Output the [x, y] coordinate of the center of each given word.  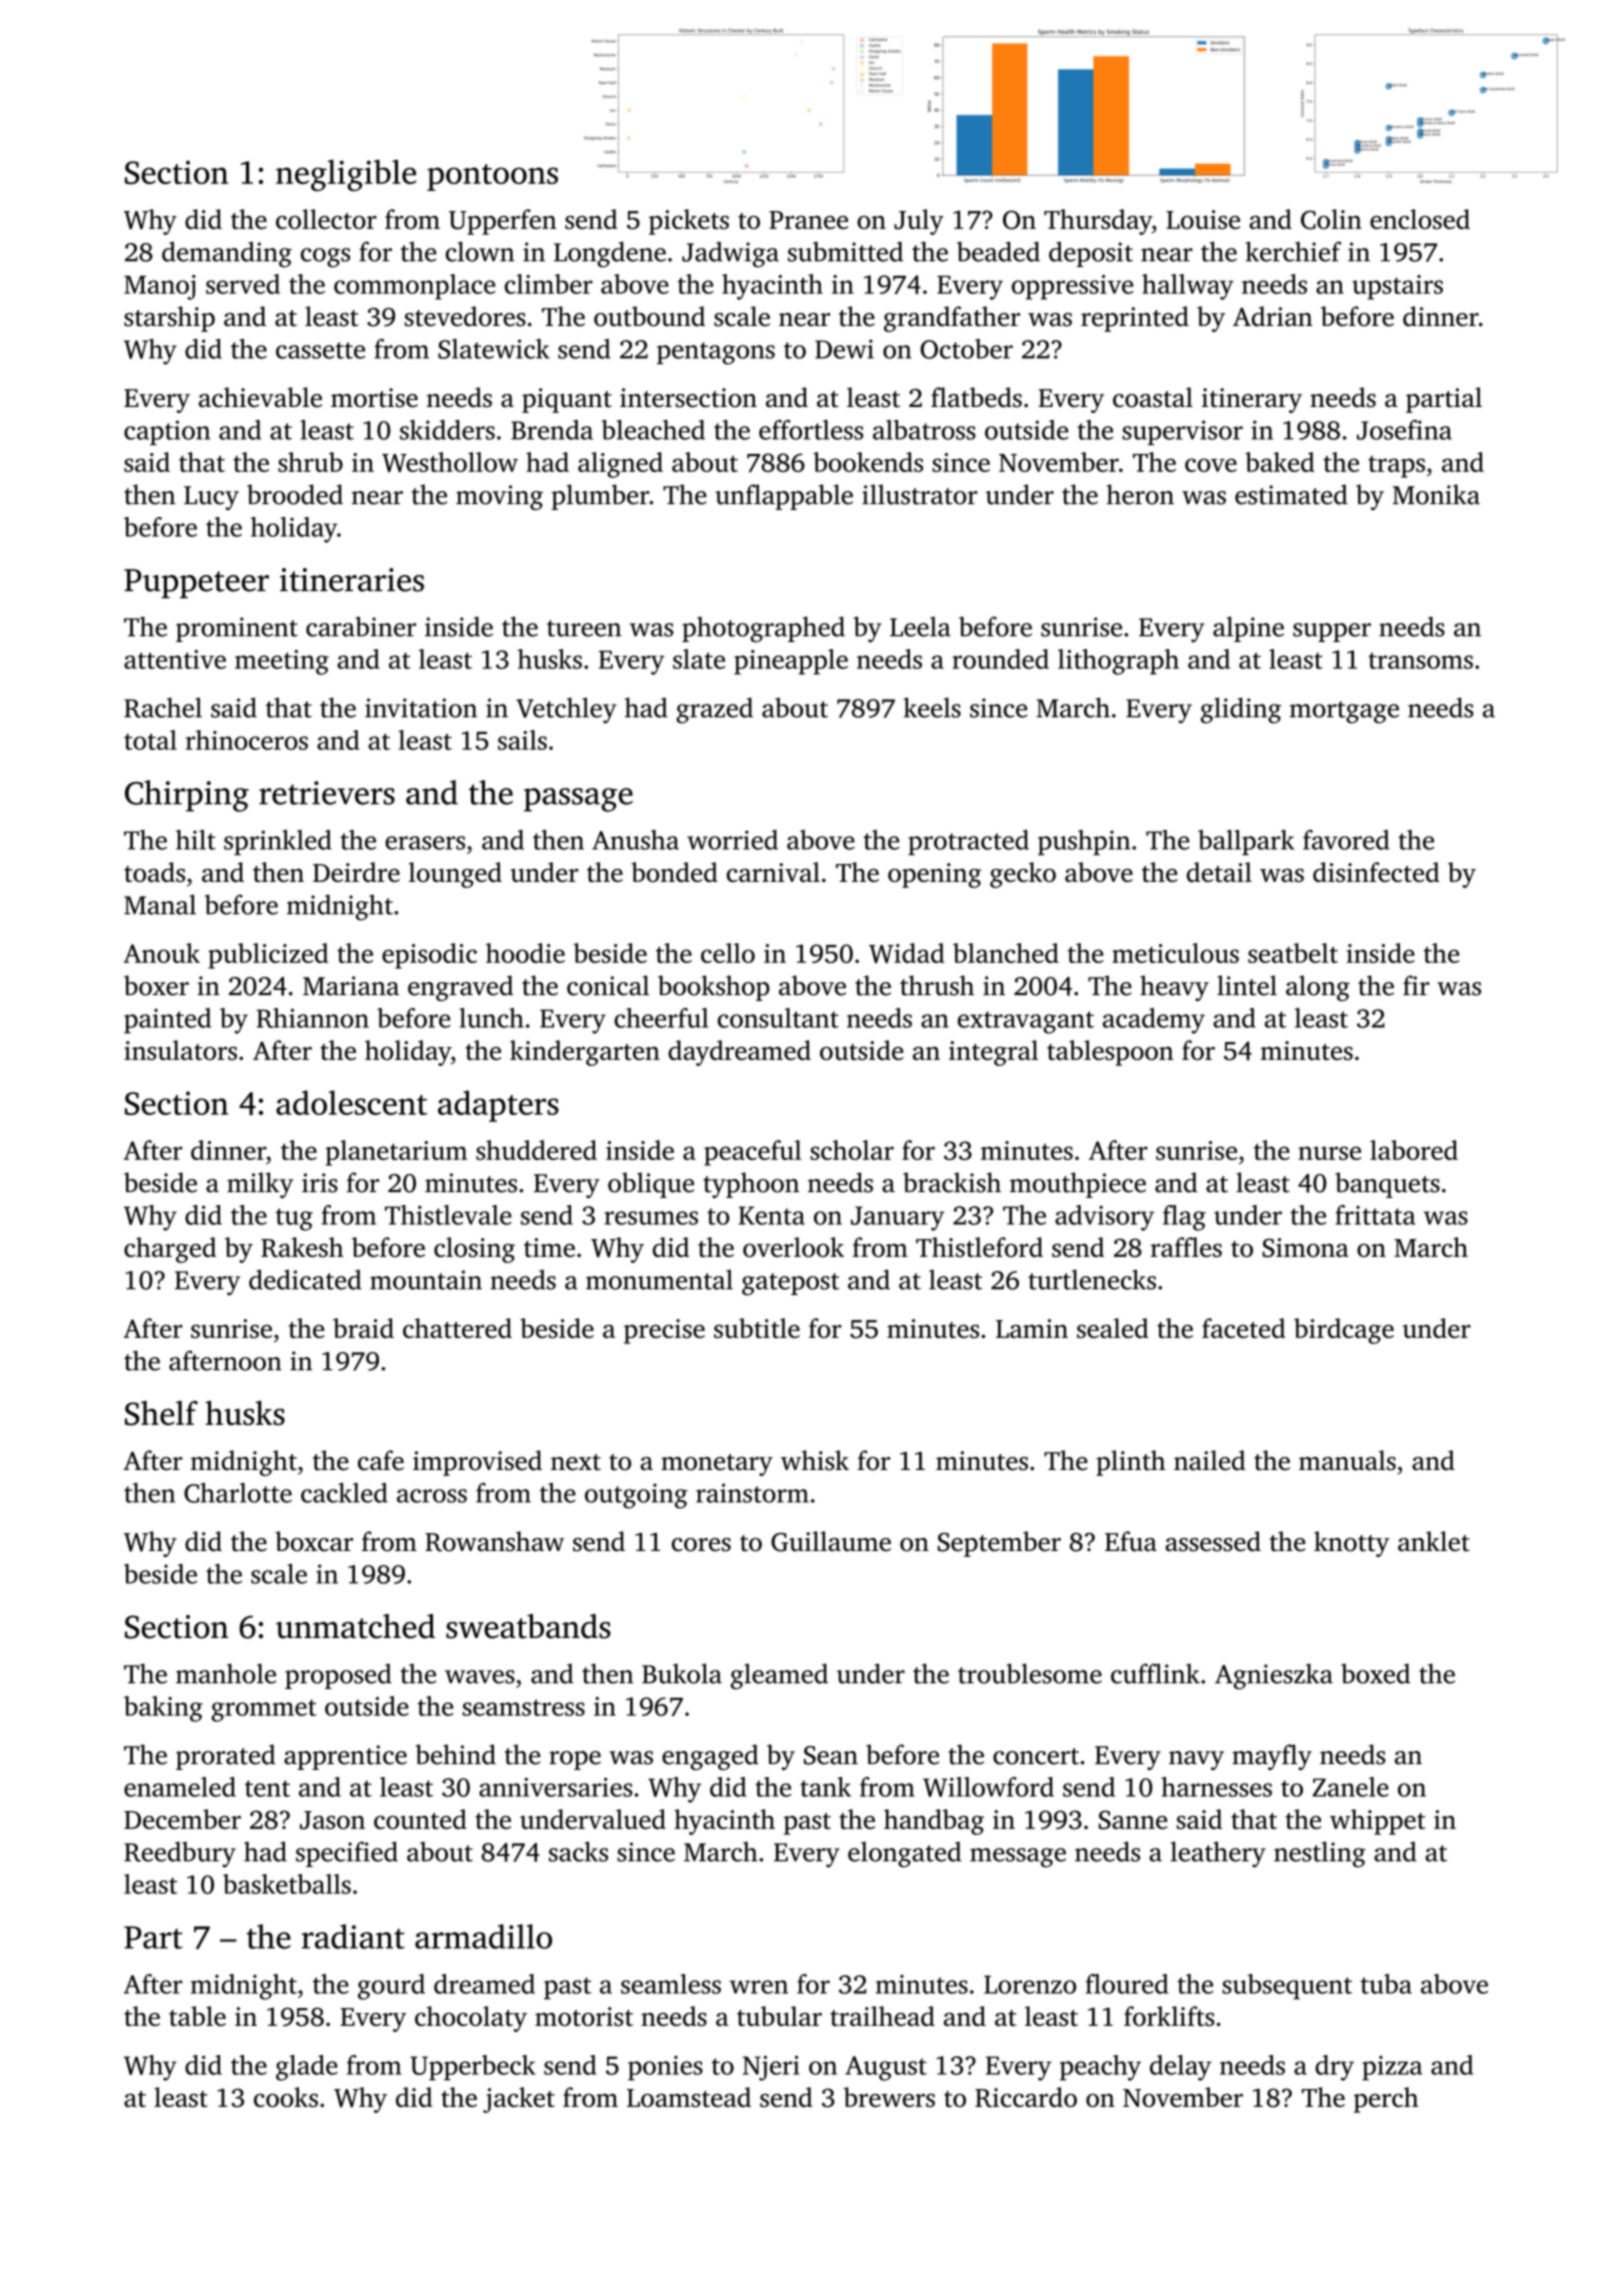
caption [167, 432]
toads [154, 872]
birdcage [1344, 1331]
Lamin [1032, 1328]
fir [1416, 985]
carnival [773, 872]
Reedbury [180, 1854]
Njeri [771, 2068]
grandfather [952, 319]
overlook [793, 1247]
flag [1184, 1218]
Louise [1203, 219]
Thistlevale [448, 1215]
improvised [477, 1463]
